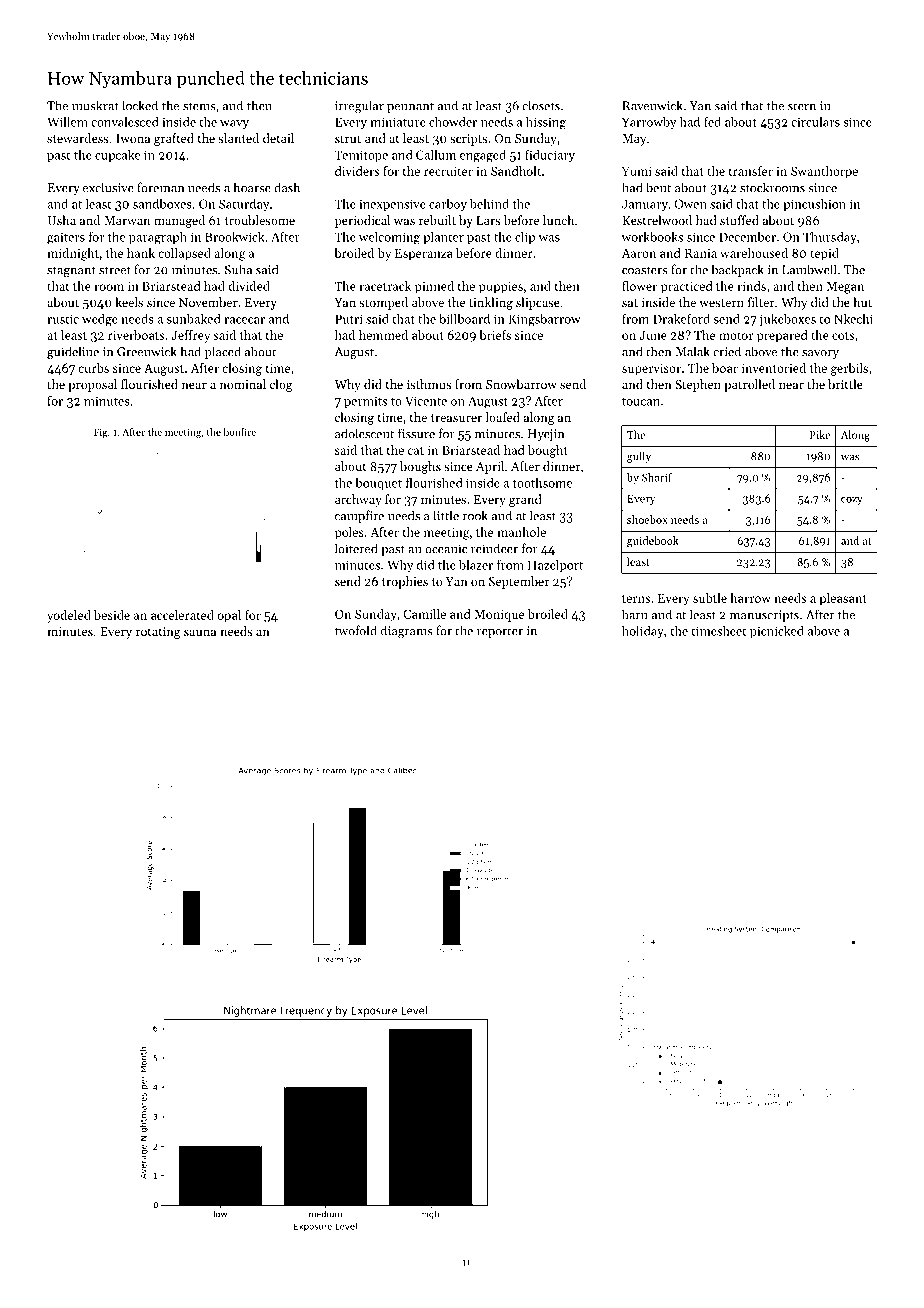 Image resolution: width=924 pixels, height=1308 pixels. I want to click on treasurer, so click(456, 418).
